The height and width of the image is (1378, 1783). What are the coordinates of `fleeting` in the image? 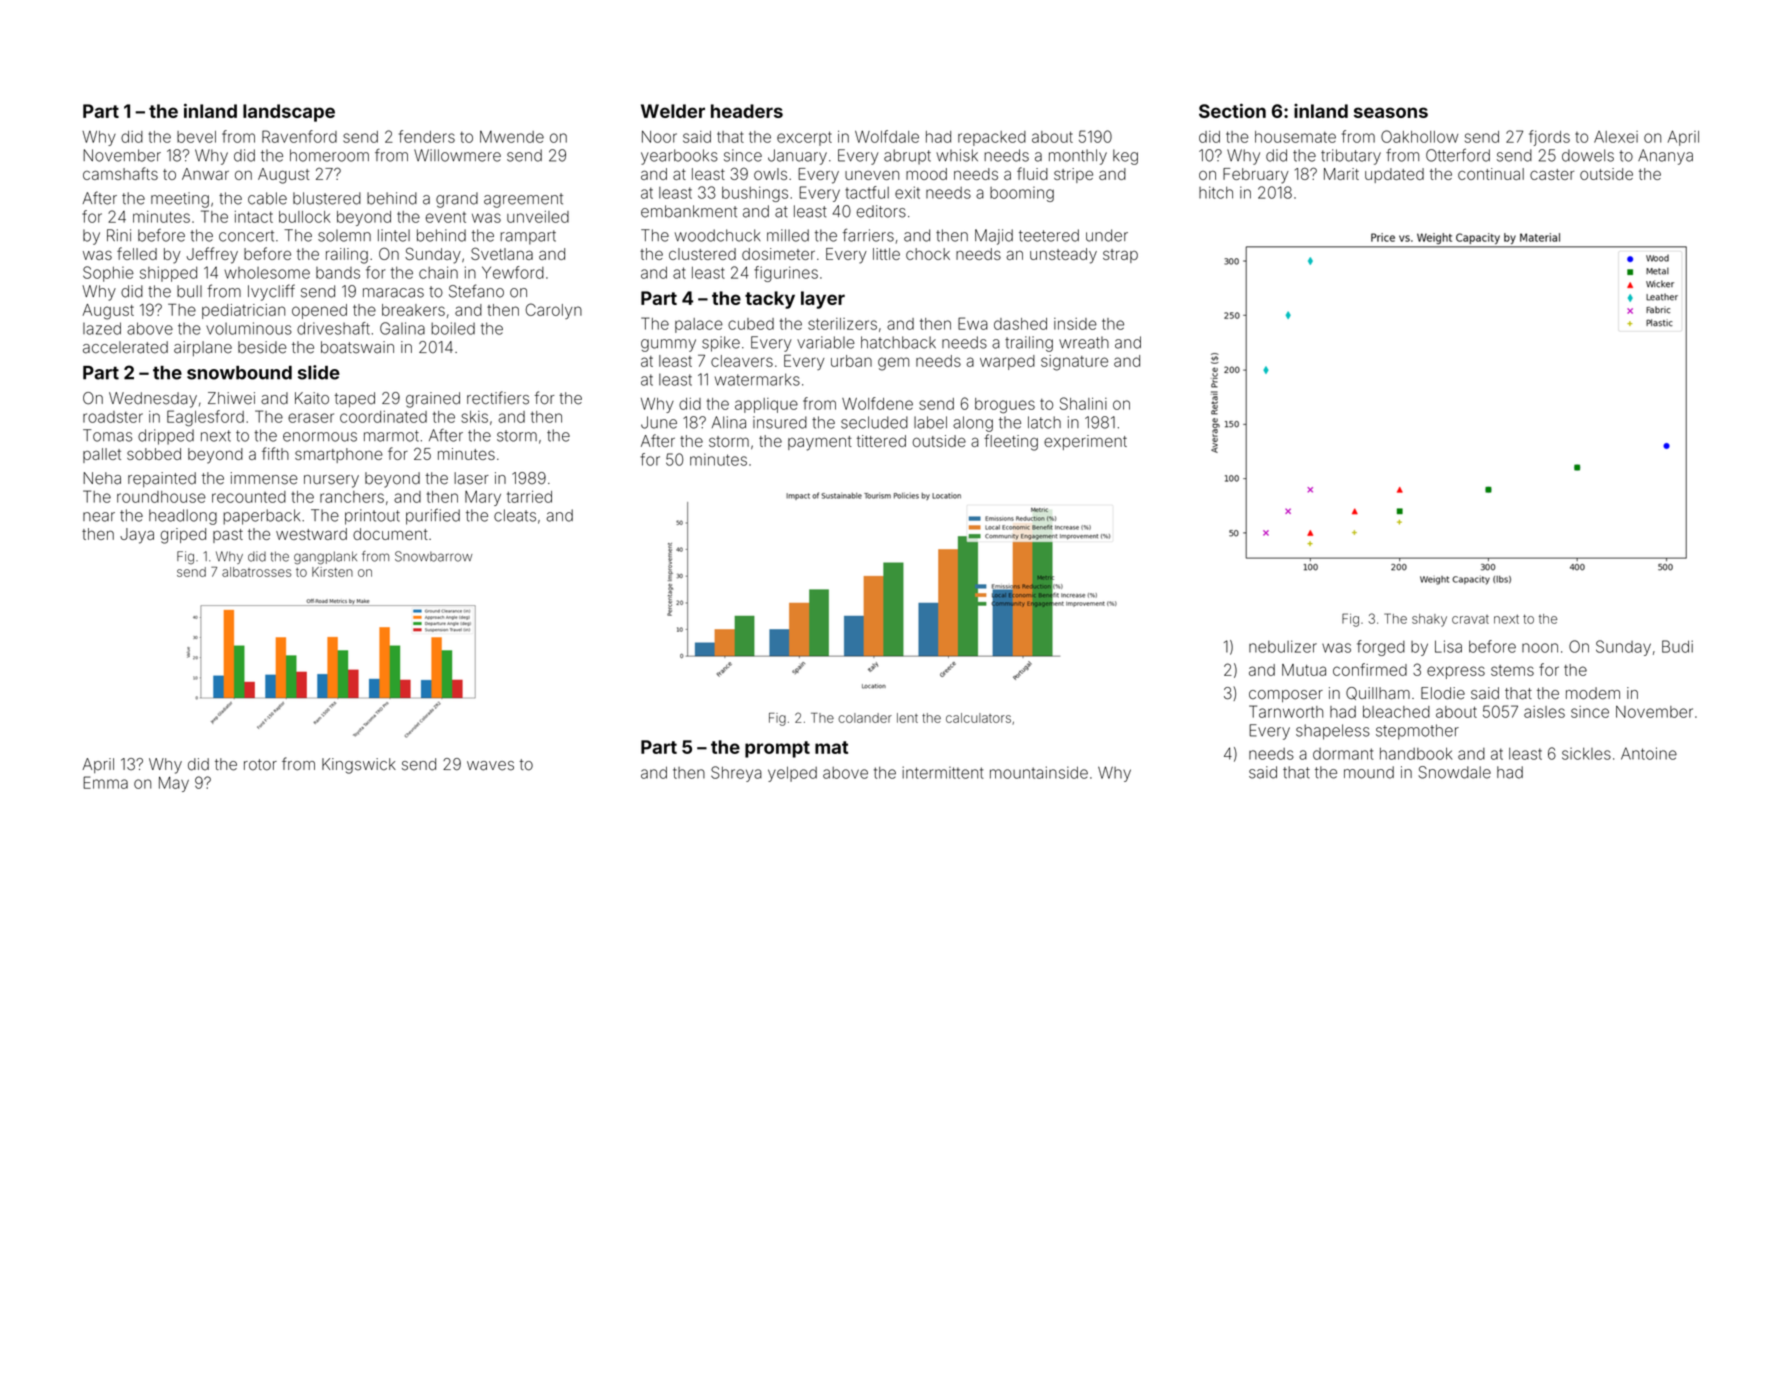 It's located at (1011, 442).
